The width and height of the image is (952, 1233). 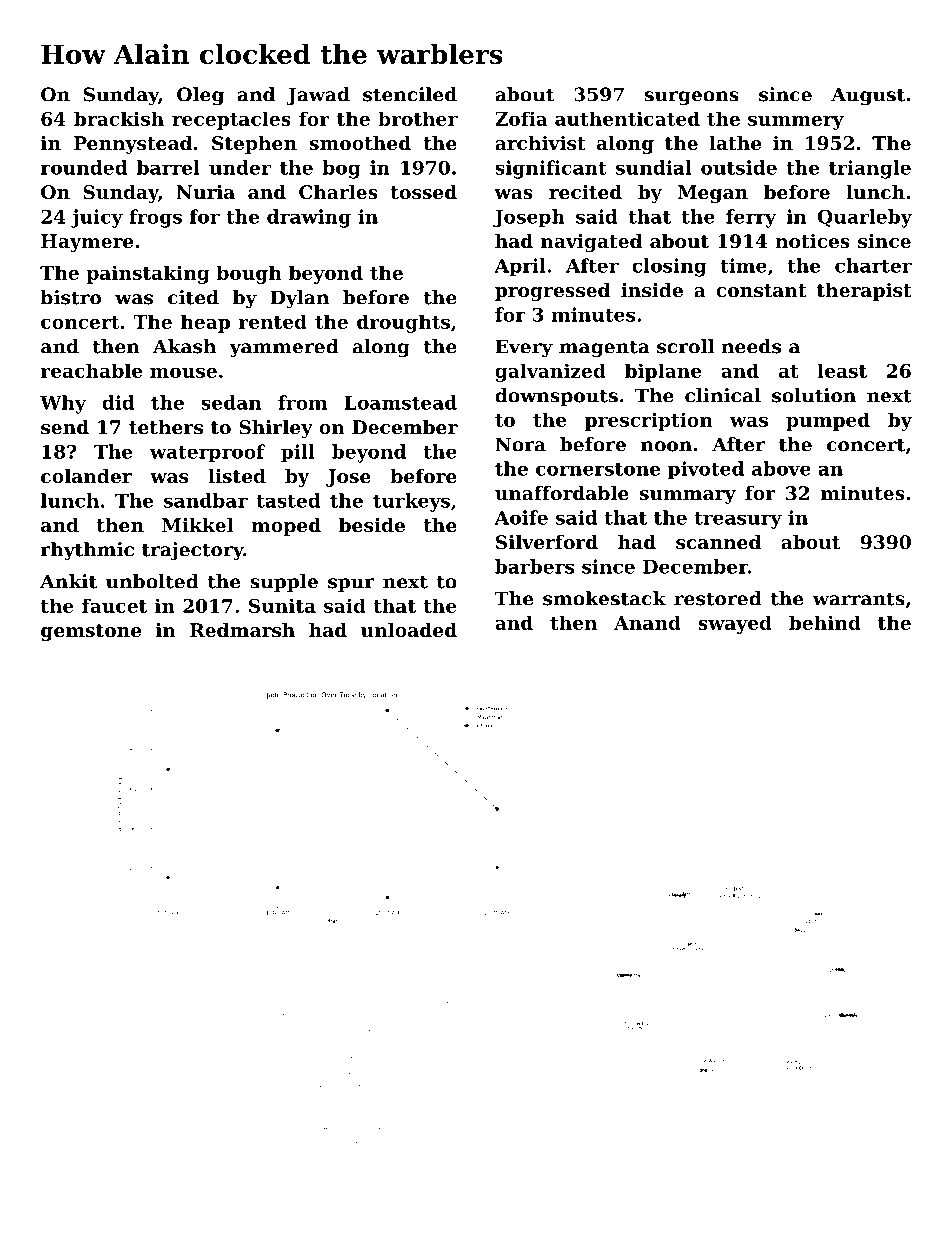 I want to click on gemstone, so click(x=91, y=632).
